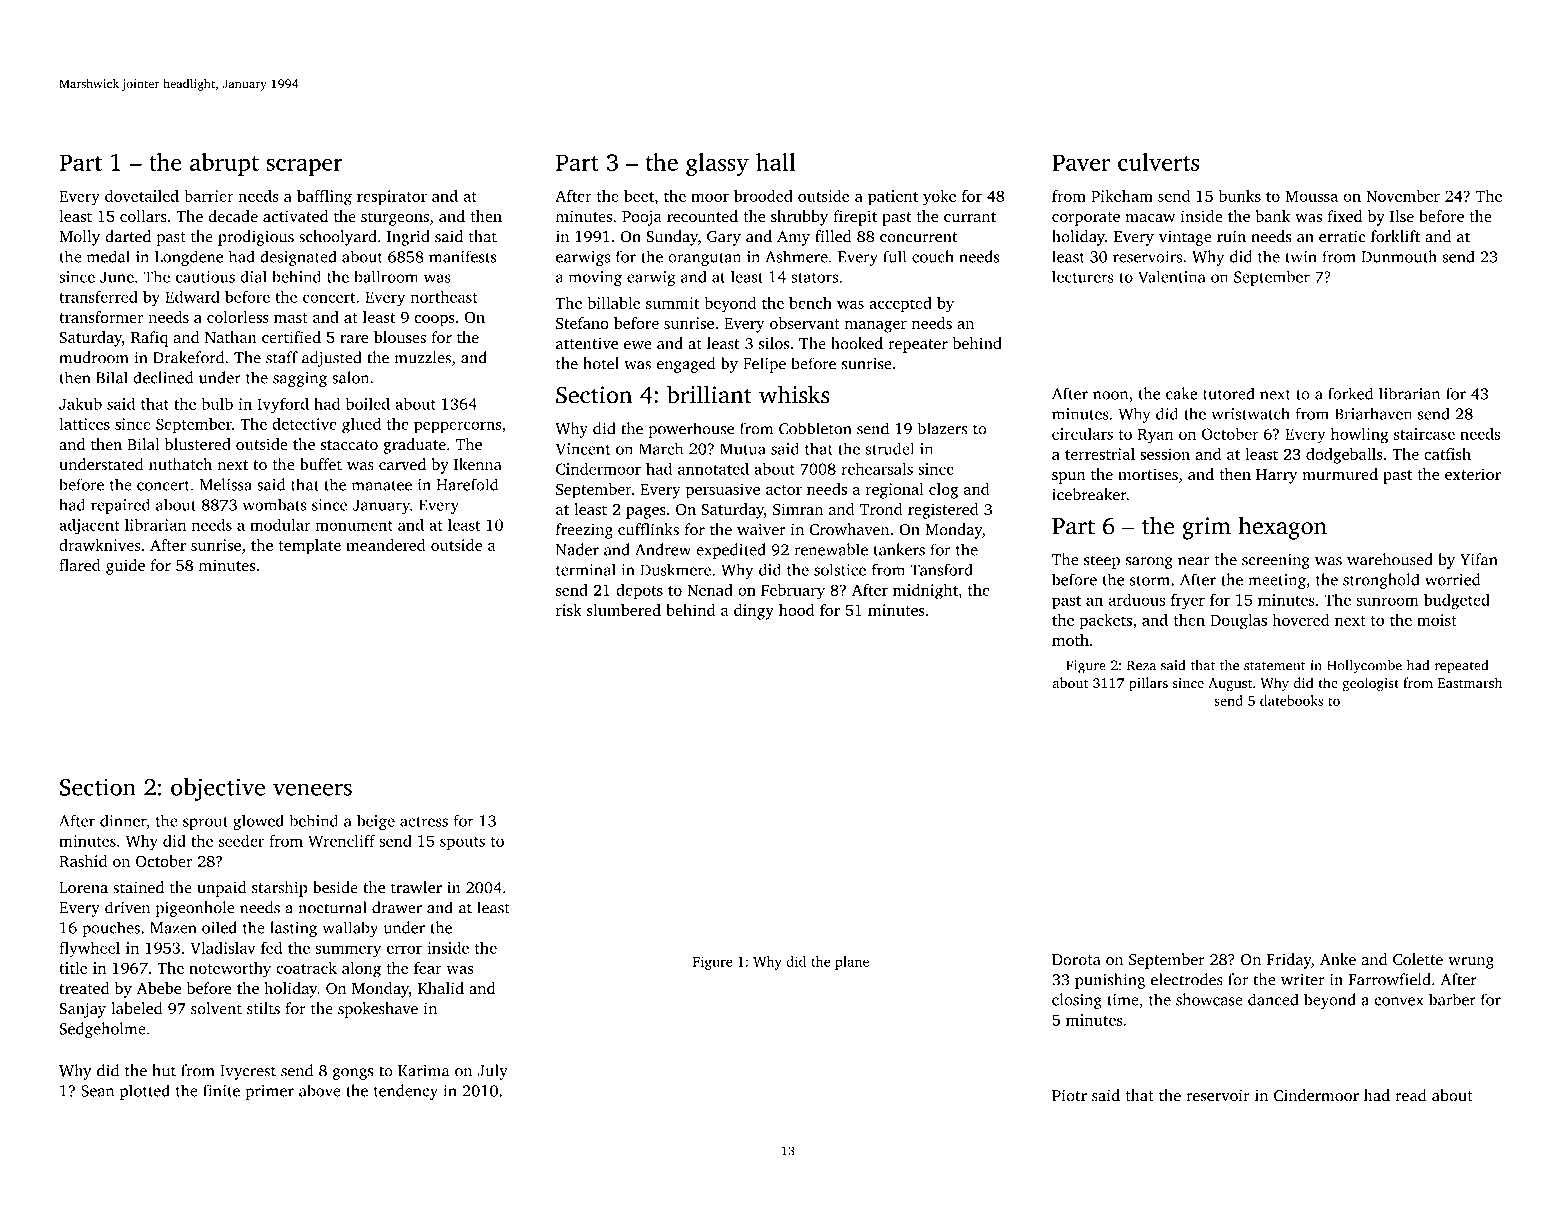 This screenshot has height=1207, width=1562. I want to click on actress, so click(424, 822).
